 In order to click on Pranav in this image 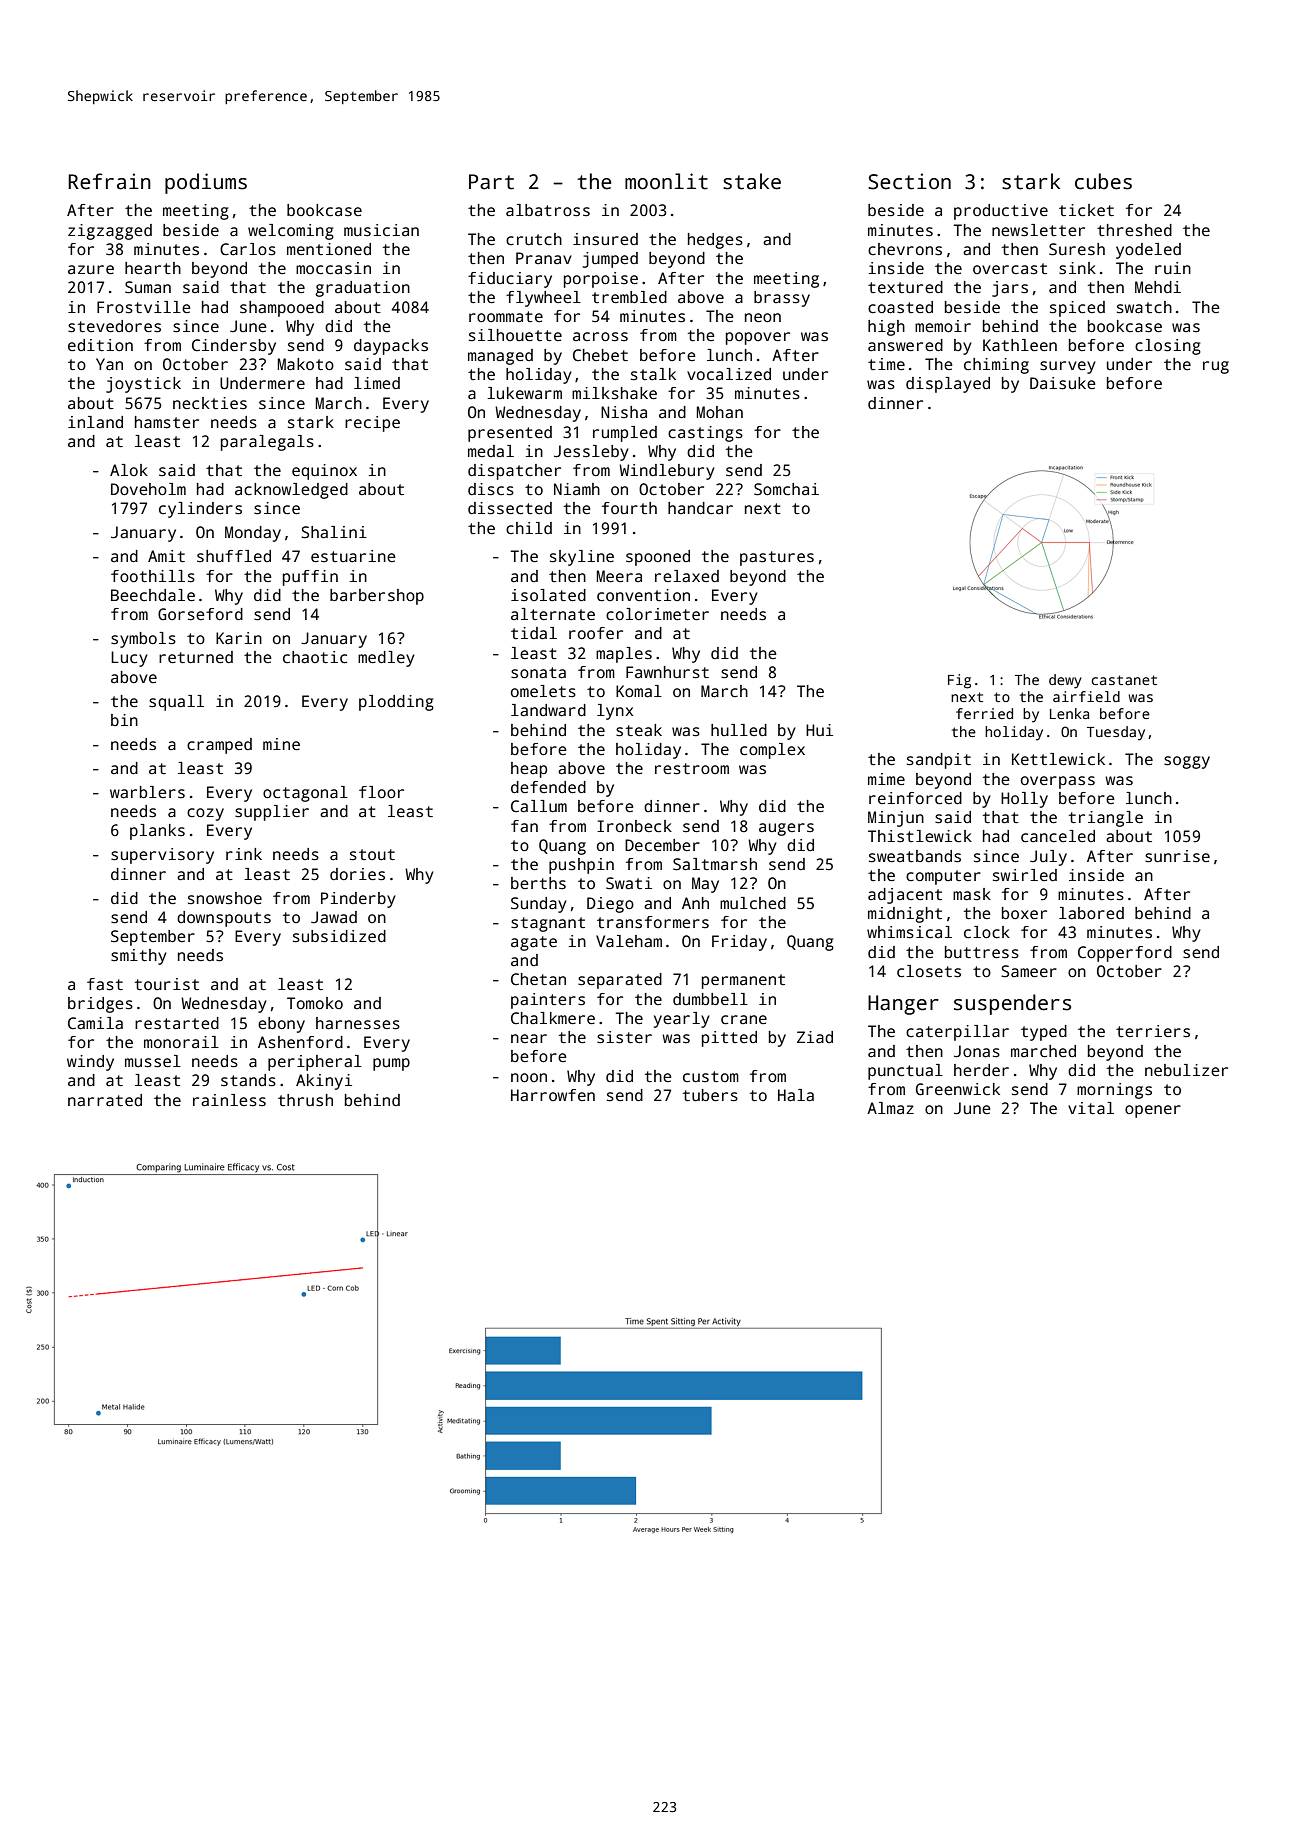, I will do `click(544, 258)`.
